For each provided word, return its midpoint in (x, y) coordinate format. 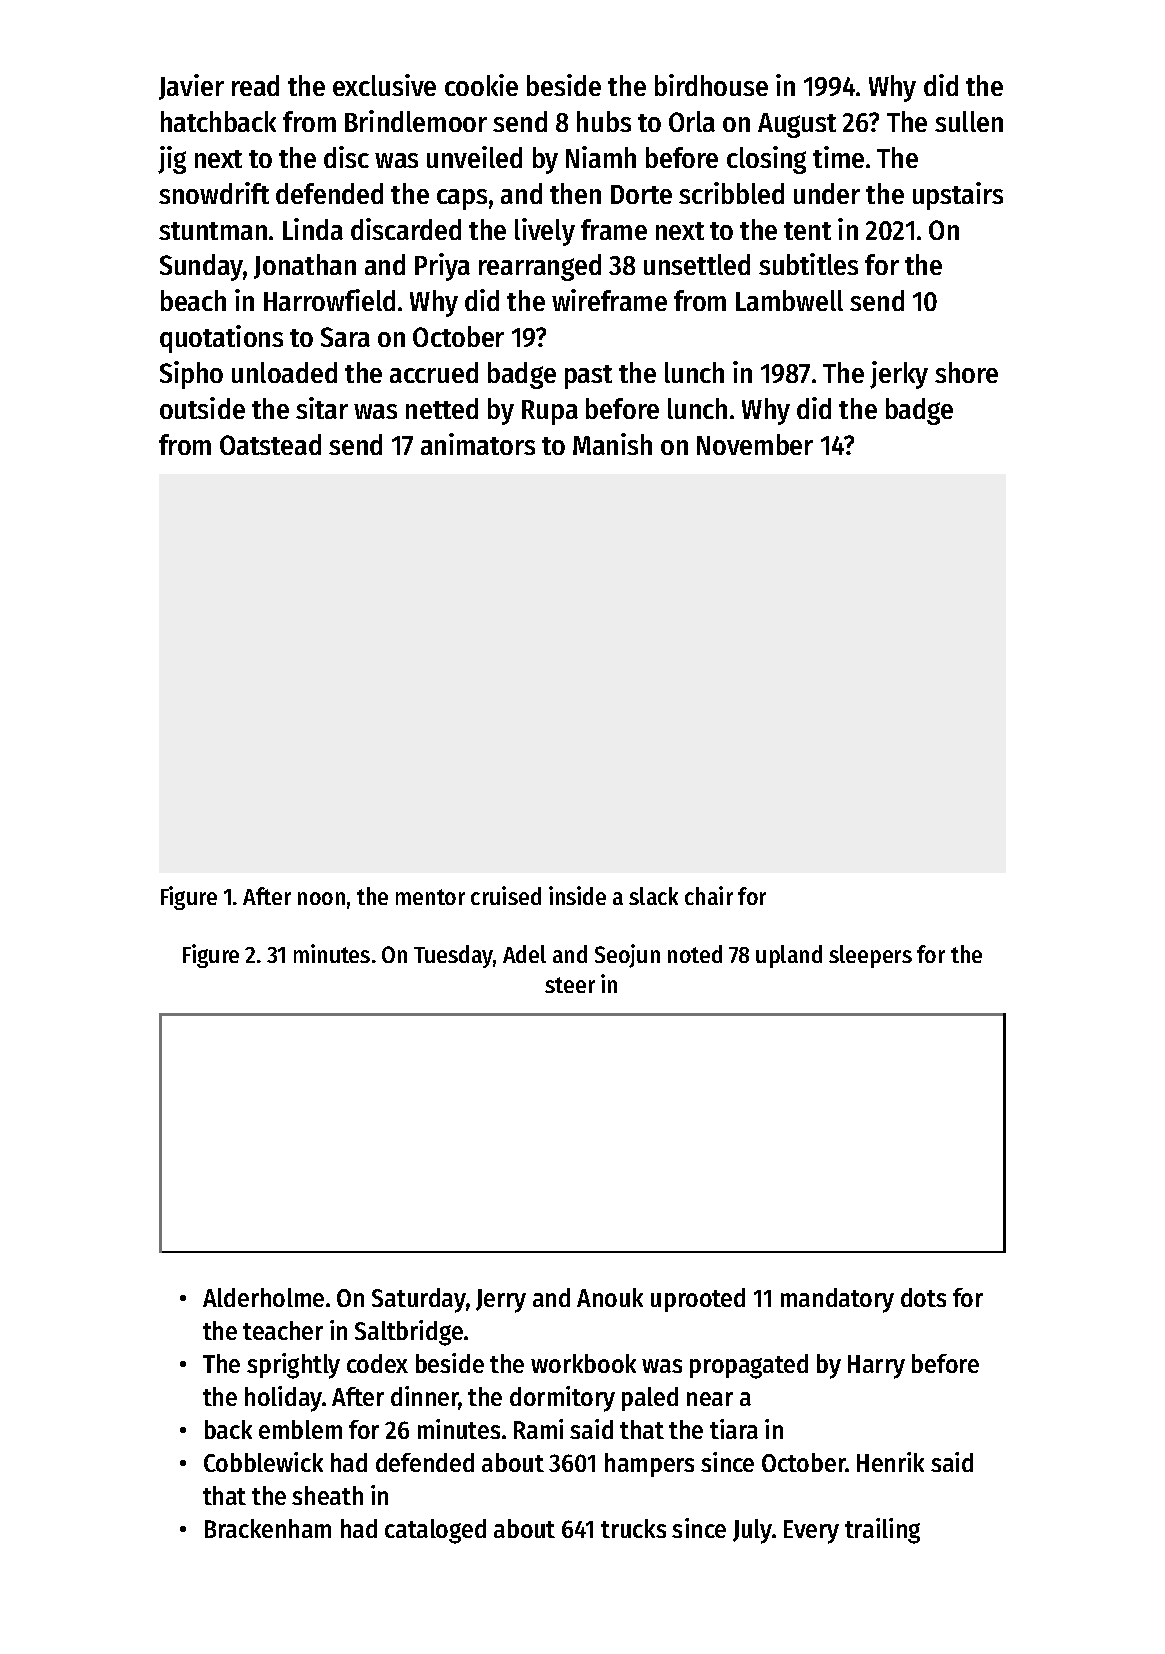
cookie (481, 85)
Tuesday (454, 956)
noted (695, 954)
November (755, 444)
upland (789, 956)
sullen (969, 121)
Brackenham (268, 1528)
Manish (612, 444)
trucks (633, 1528)
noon (321, 898)
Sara (345, 337)
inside (577, 895)
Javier (191, 87)
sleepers (870, 956)
